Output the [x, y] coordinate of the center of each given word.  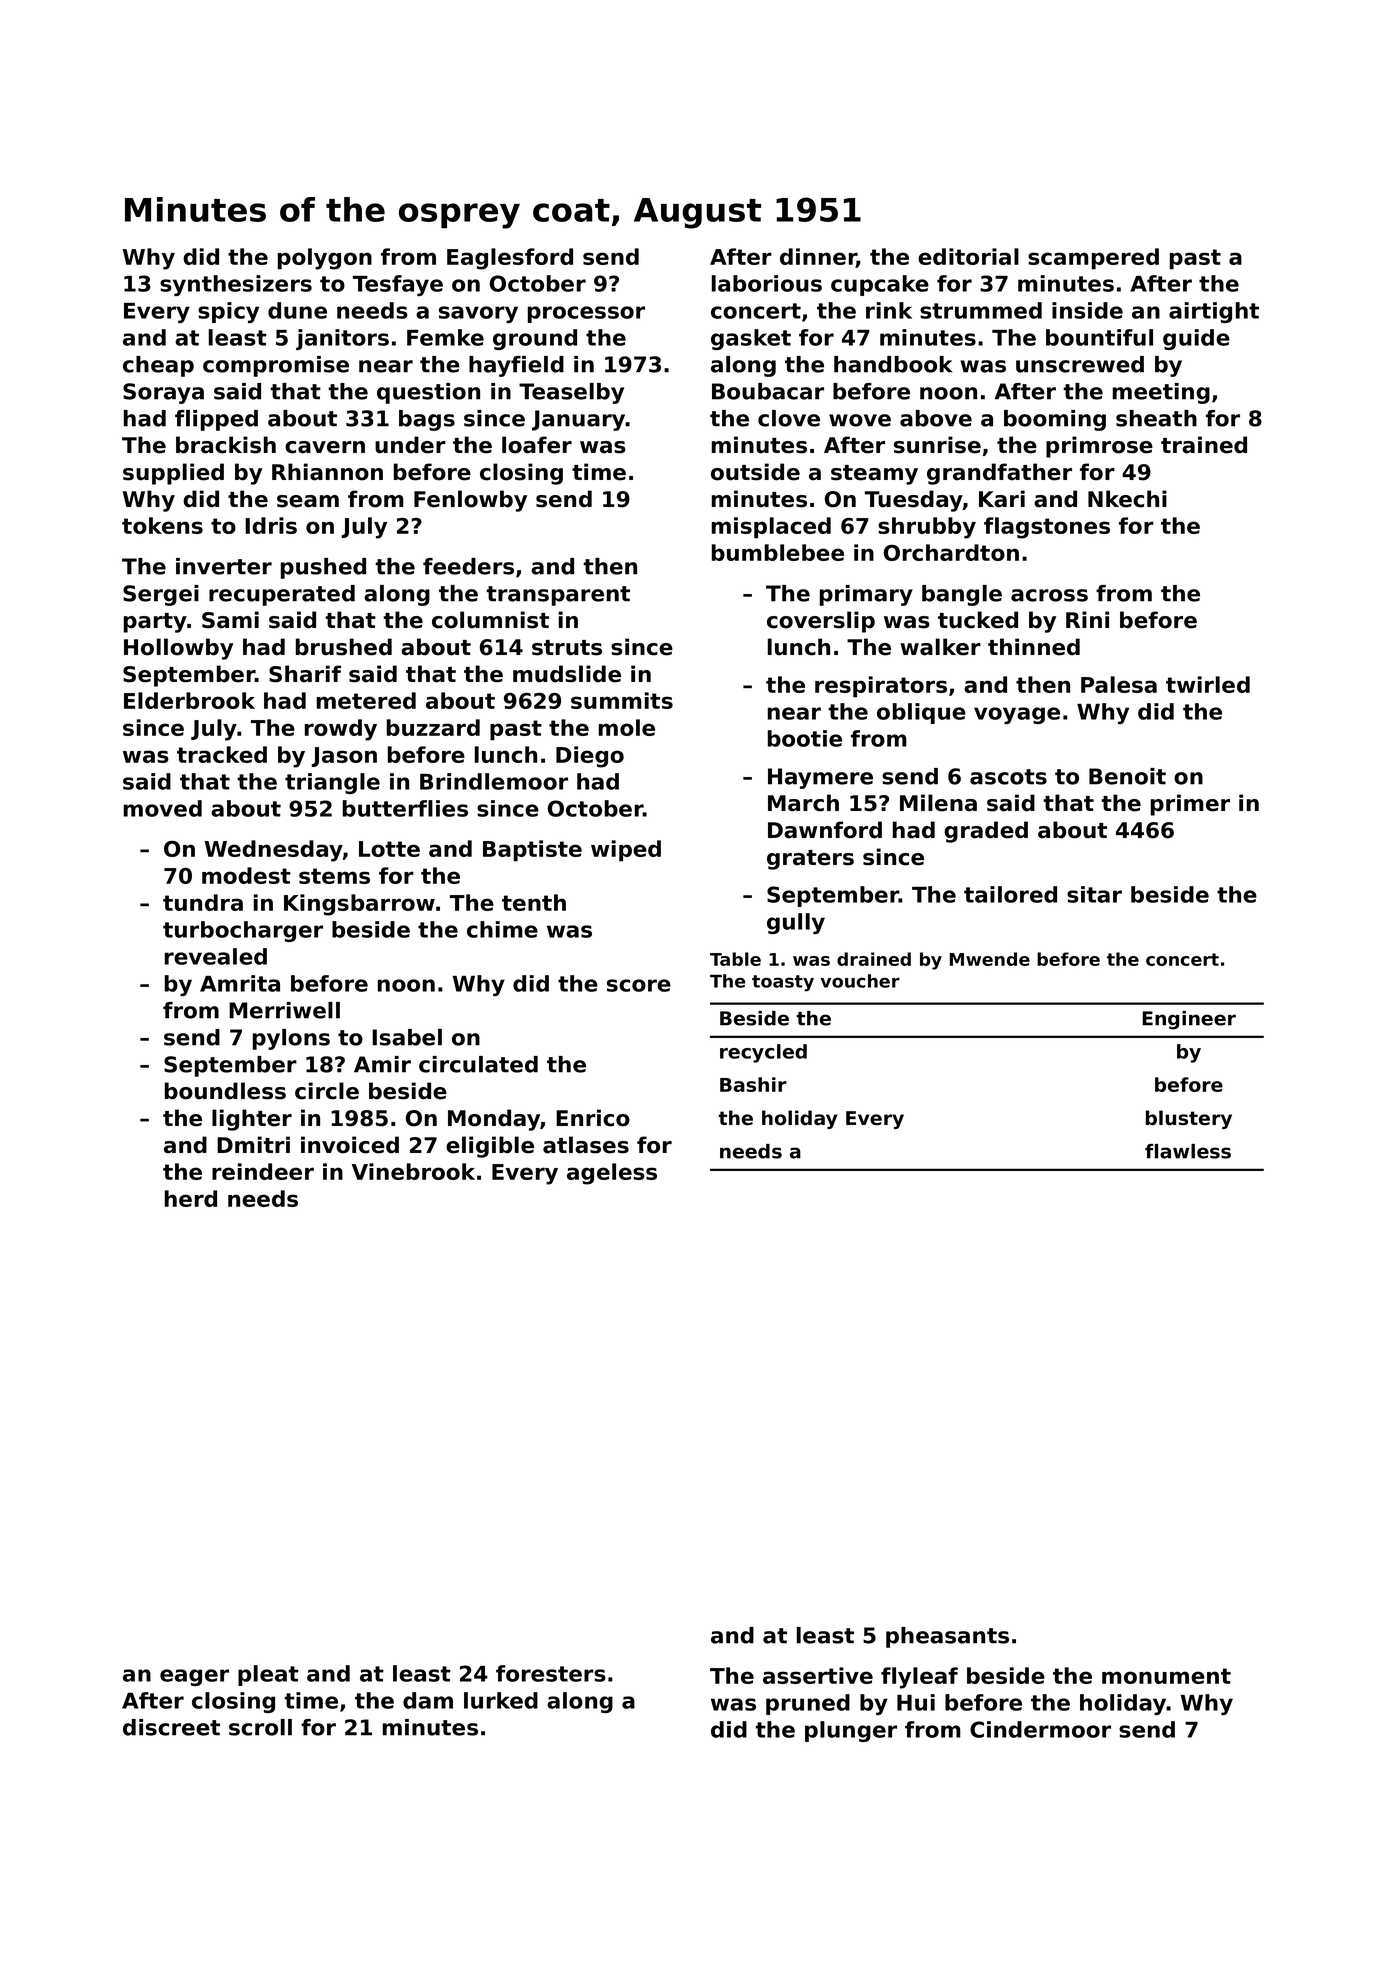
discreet [171, 1727]
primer [1190, 805]
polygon [325, 259]
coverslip [821, 622]
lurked [501, 1700]
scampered [1093, 259]
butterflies [405, 808]
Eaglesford [510, 259]
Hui [916, 1702]
